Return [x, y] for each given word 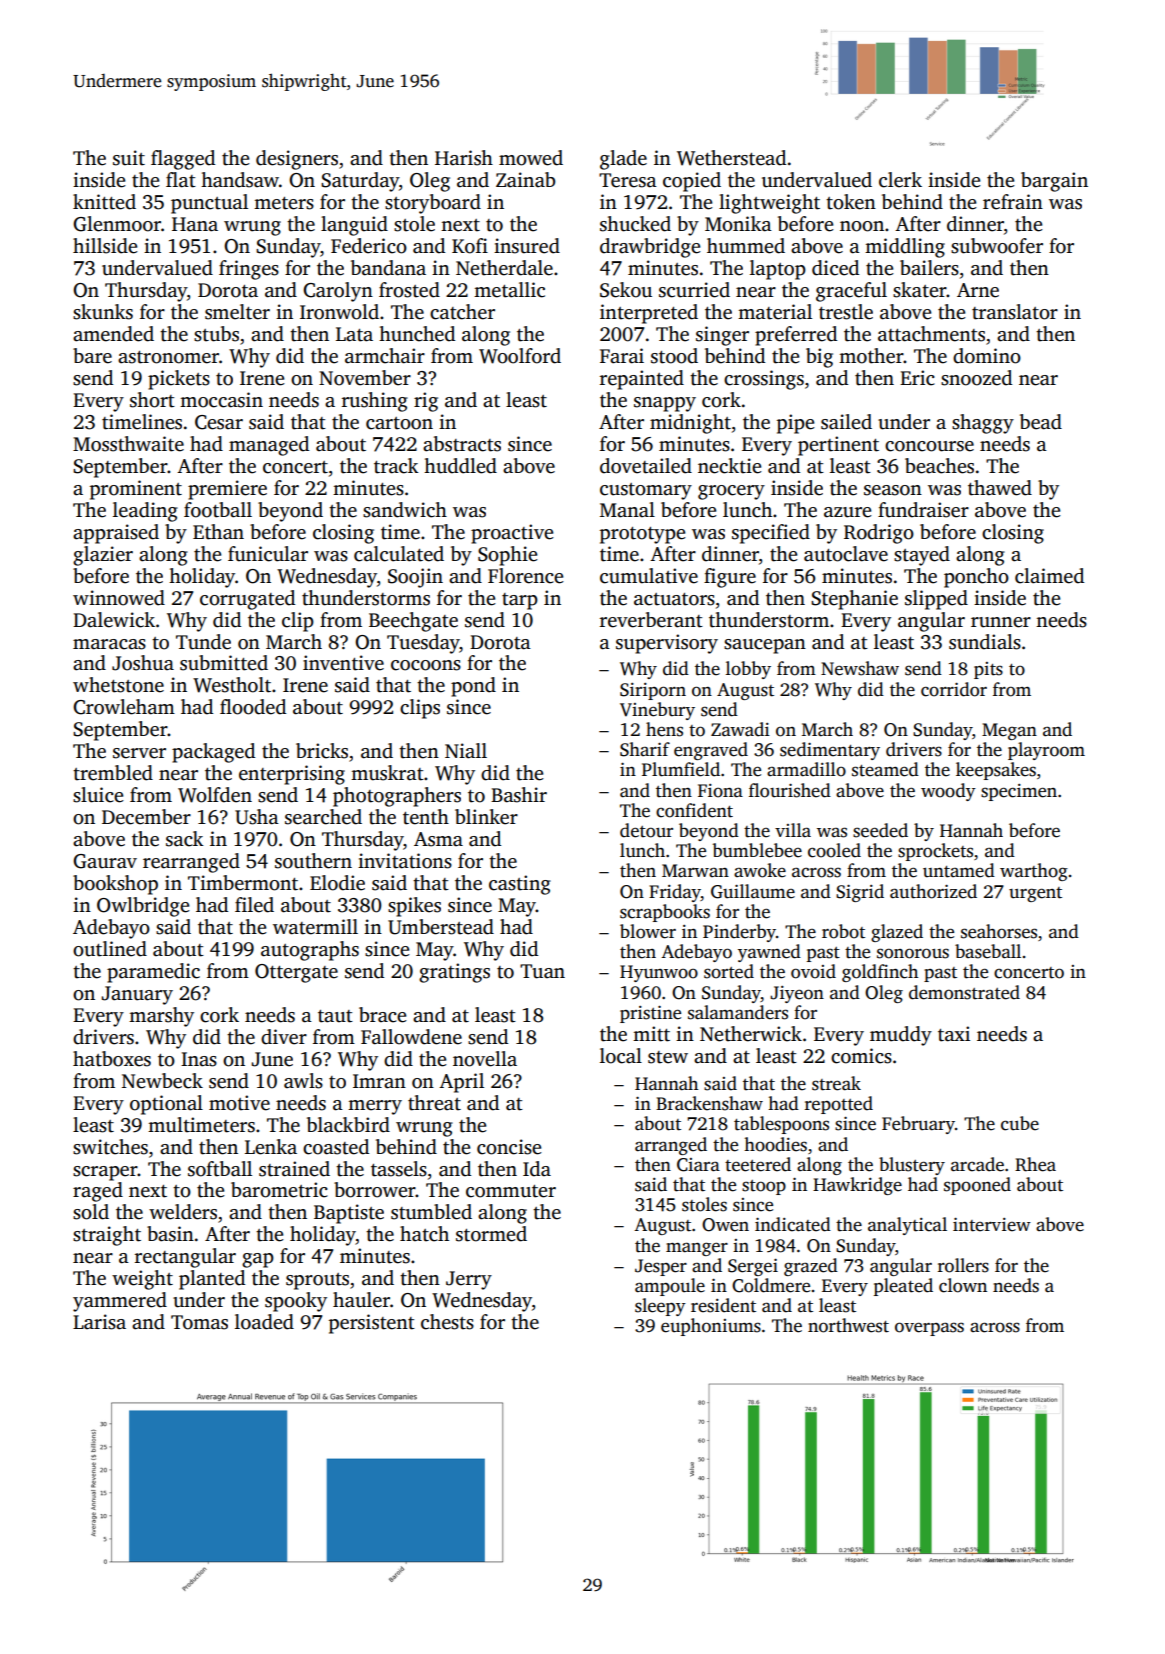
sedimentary [830, 751]
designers [297, 160]
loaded [264, 1322]
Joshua [143, 663]
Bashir [519, 795]
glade [623, 160]
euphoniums [711, 1327]
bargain [1054, 182]
